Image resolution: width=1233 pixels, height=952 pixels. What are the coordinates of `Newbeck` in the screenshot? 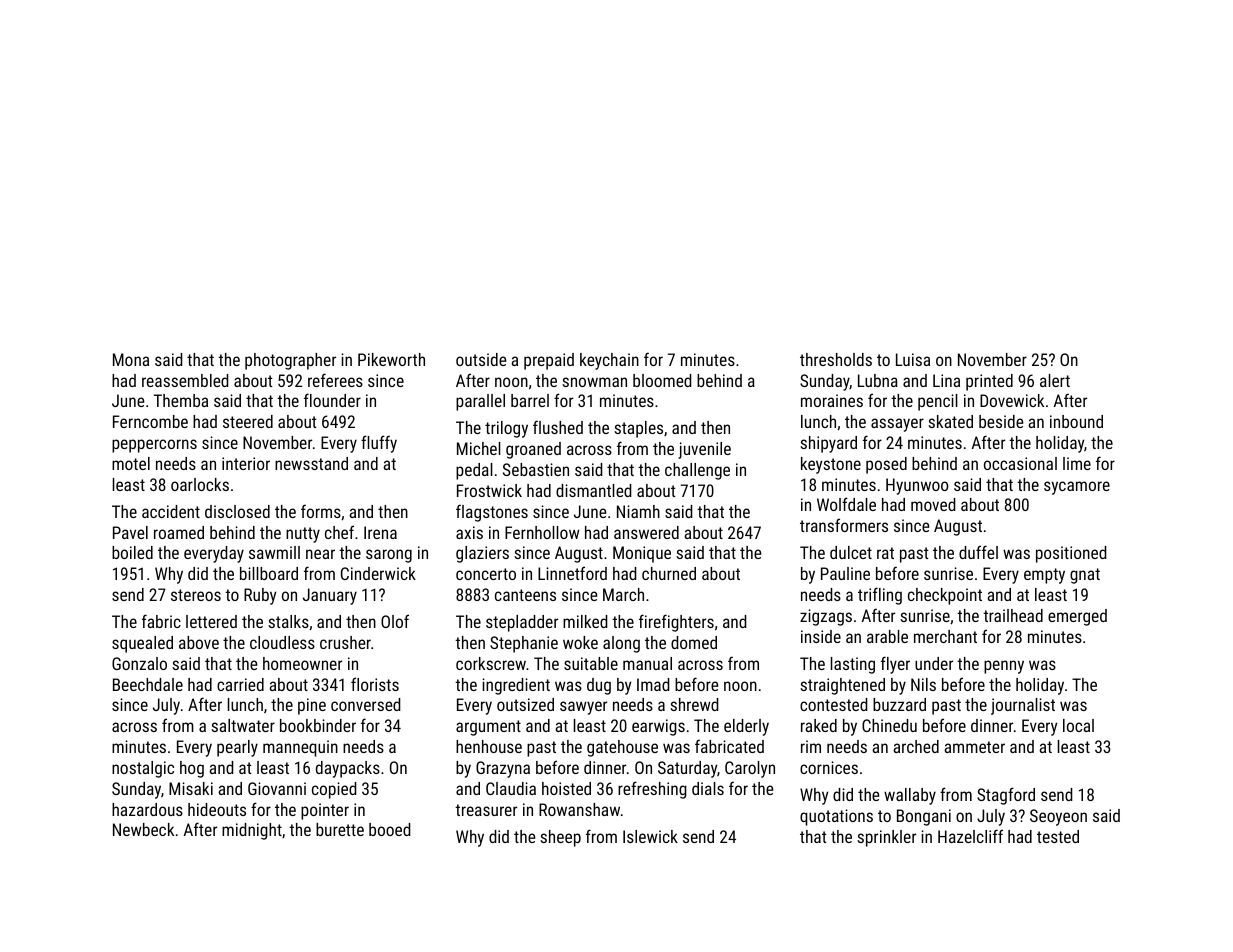 It's located at (143, 829).
